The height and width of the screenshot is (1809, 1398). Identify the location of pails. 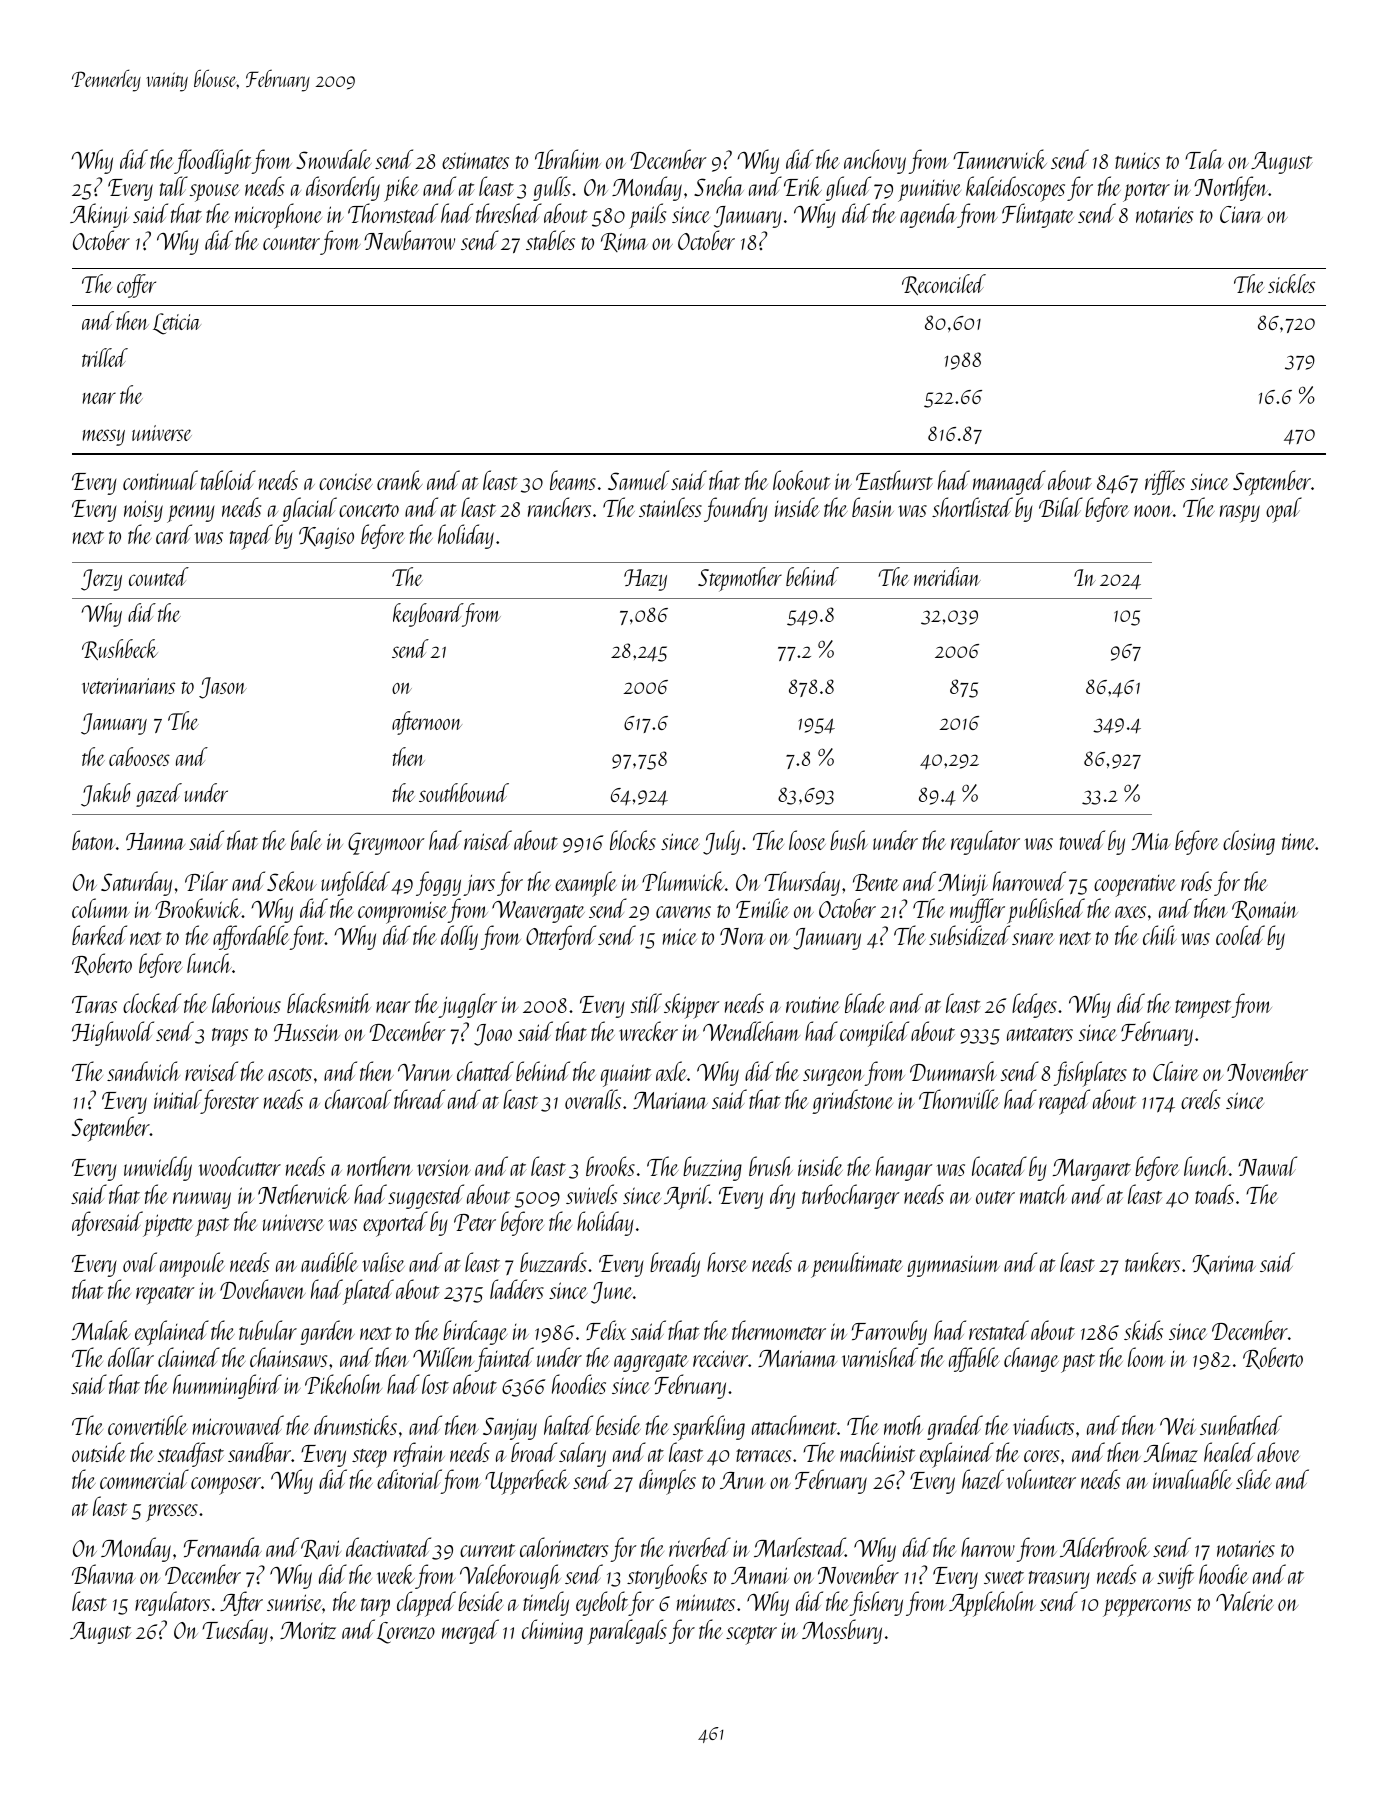
(647, 216).
